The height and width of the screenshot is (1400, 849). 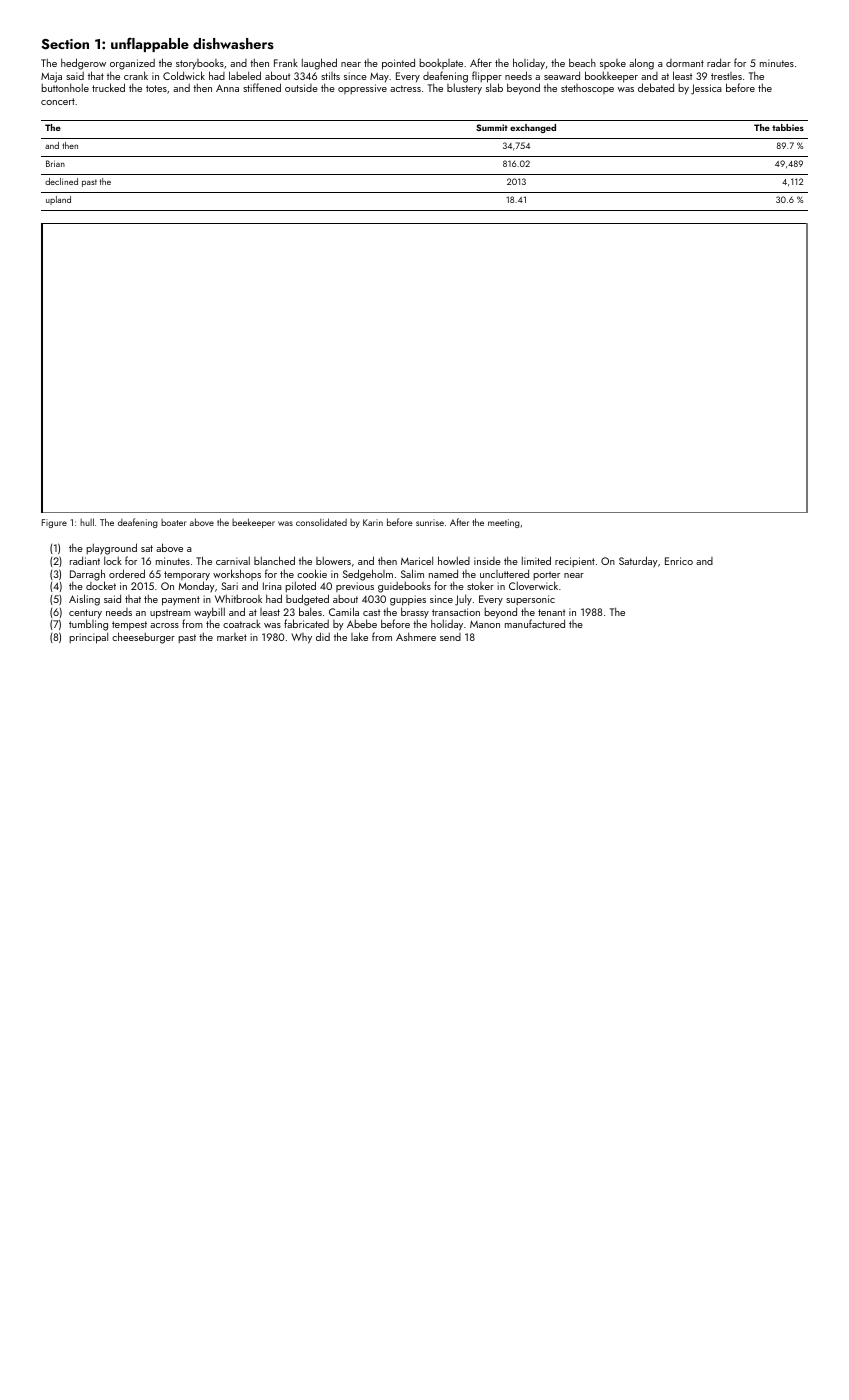 I want to click on tumbling, so click(x=88, y=625).
